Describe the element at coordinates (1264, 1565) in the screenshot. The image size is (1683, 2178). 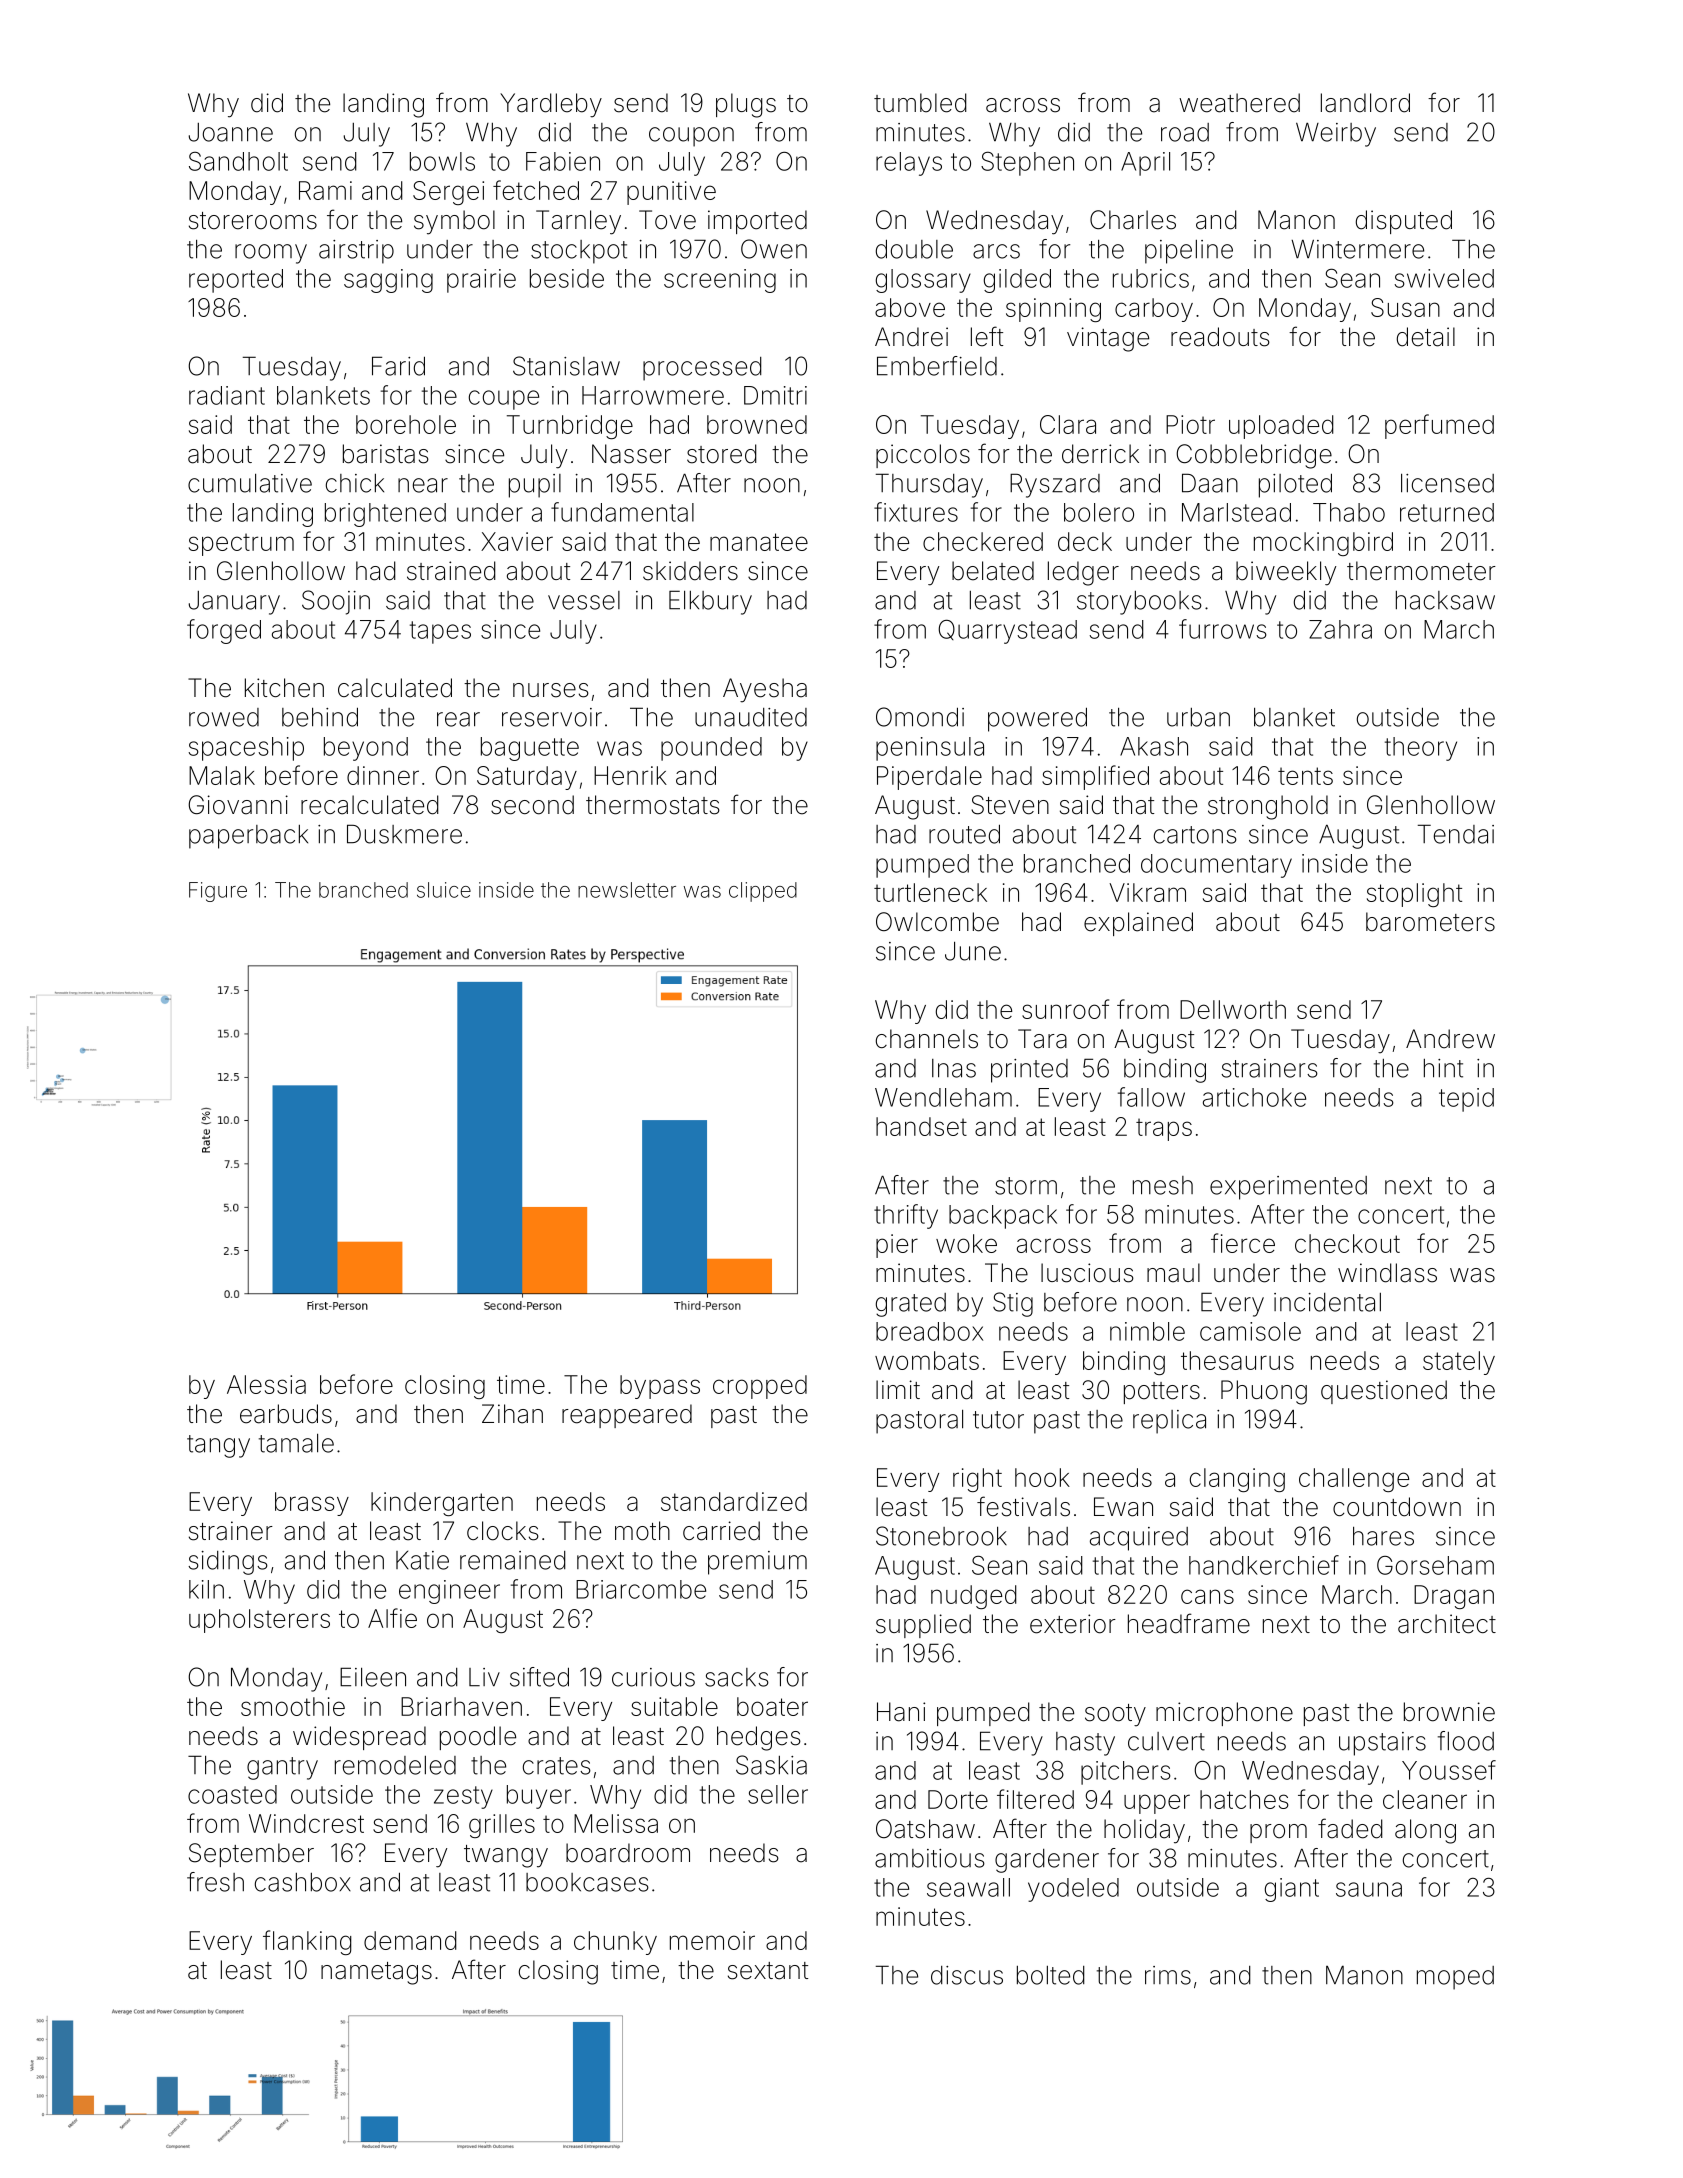
I see `handkerchief` at that location.
